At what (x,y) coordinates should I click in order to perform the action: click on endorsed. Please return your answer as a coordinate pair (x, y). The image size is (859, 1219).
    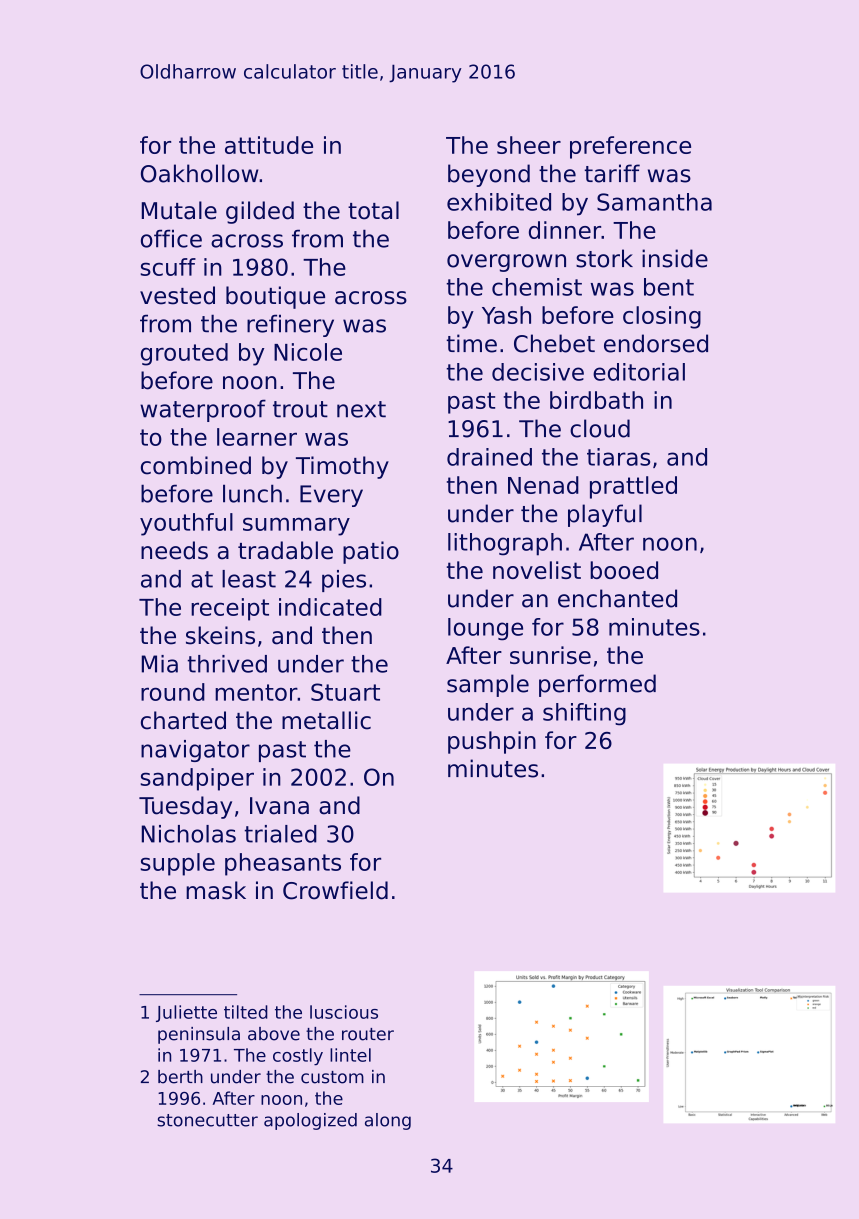
    Looking at the image, I should click on (656, 343).
